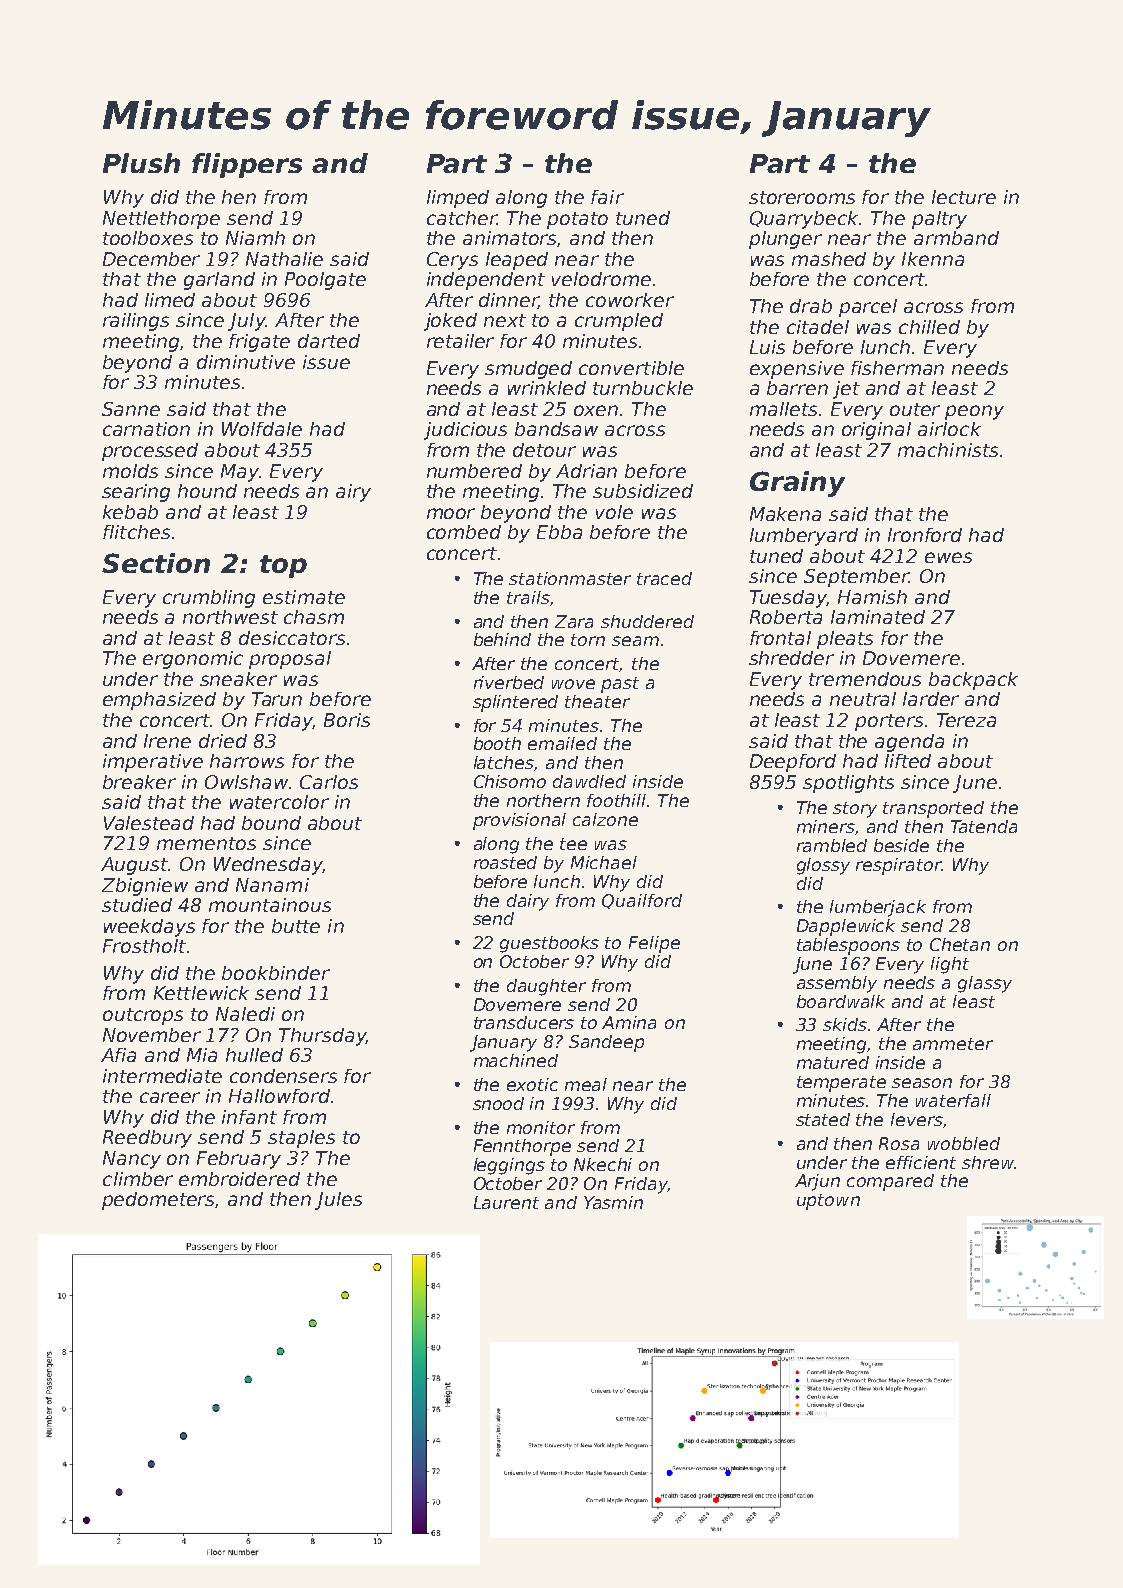 This screenshot has width=1123, height=1588. Describe the element at coordinates (259, 343) in the screenshot. I see `frigate` at that location.
